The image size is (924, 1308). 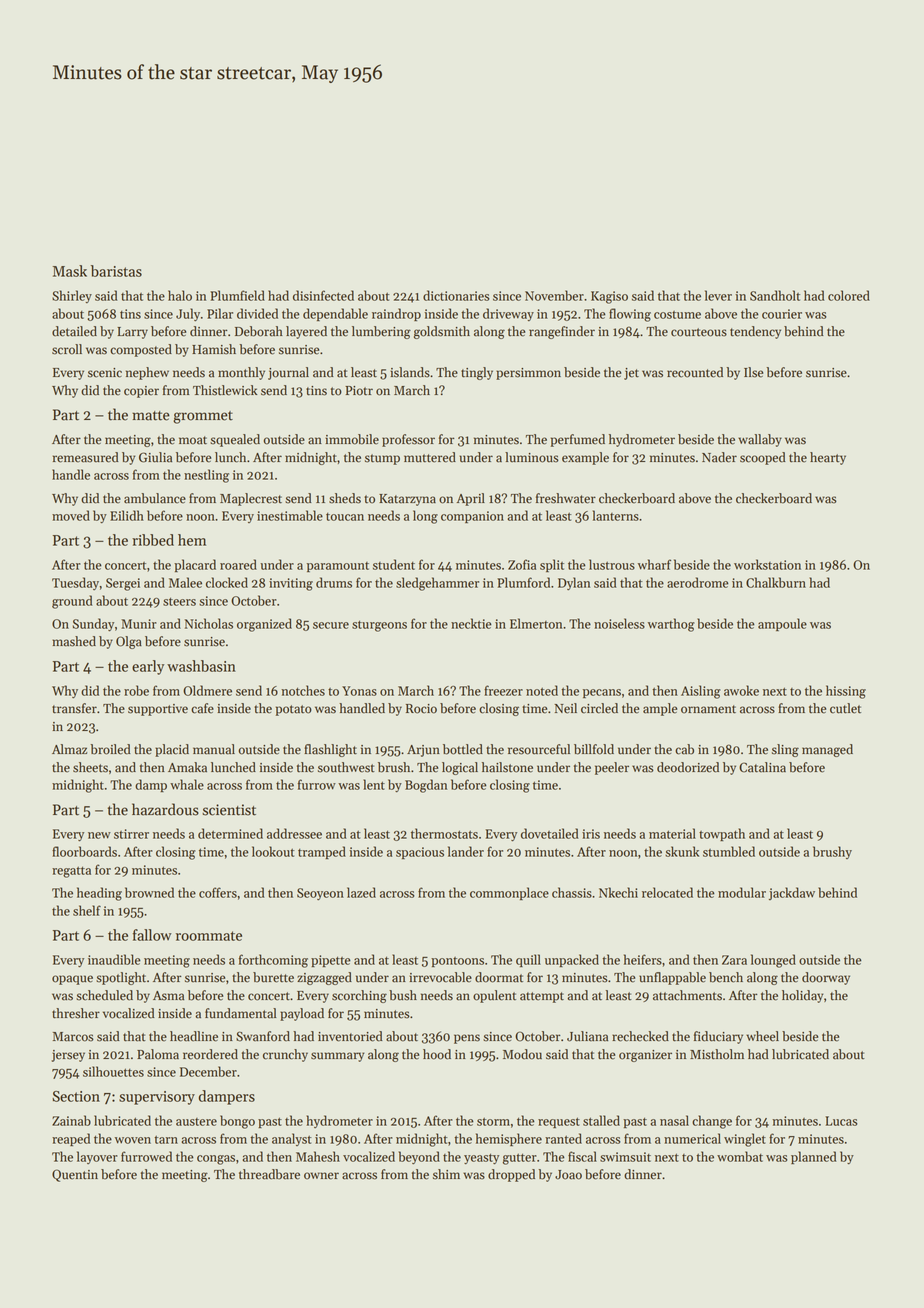 What do you see at coordinates (456, 295) in the document?
I see `dictionaries` at bounding box center [456, 295].
